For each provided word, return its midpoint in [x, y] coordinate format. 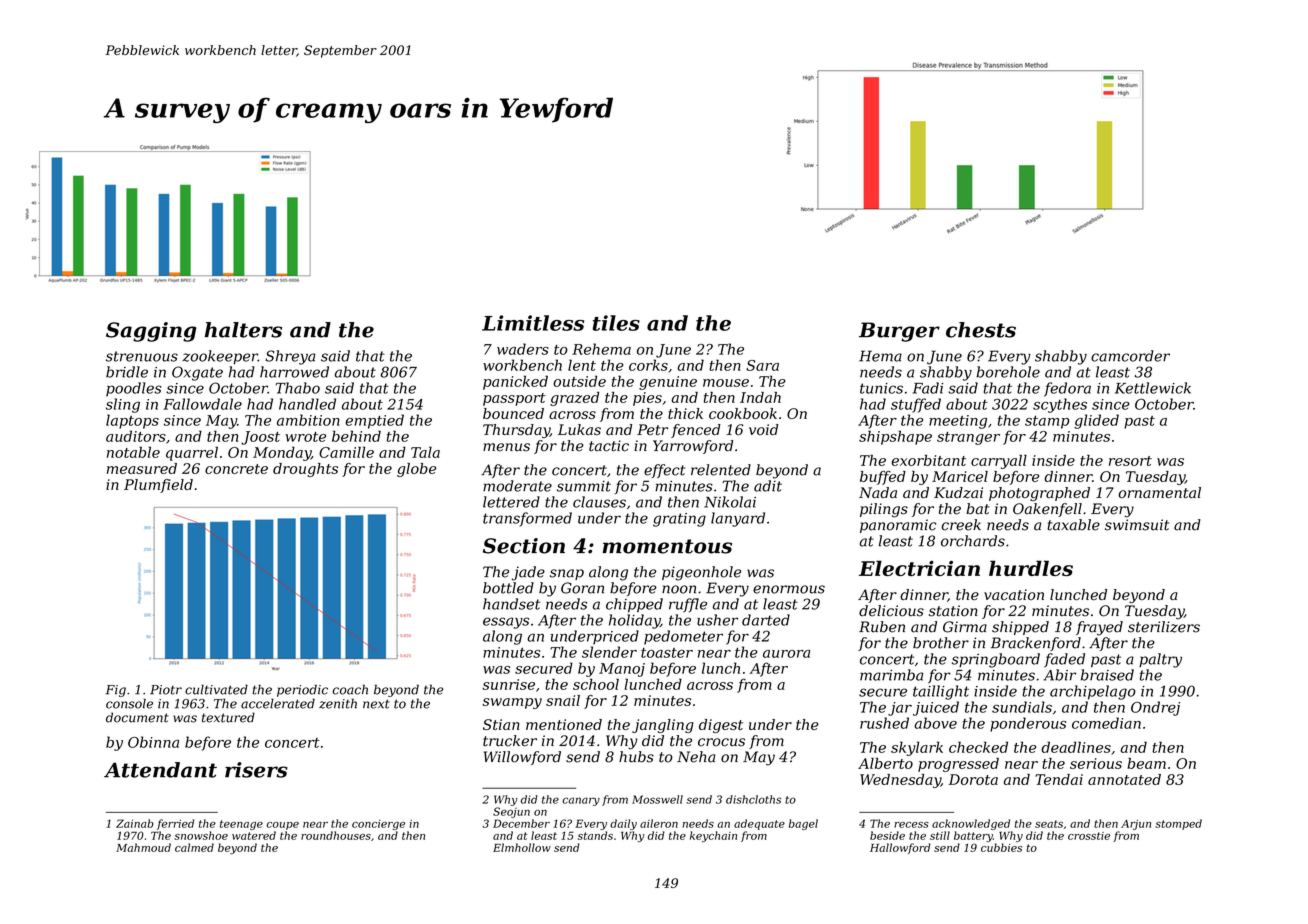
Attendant [160, 770]
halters [243, 330]
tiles [616, 323]
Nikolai [730, 502]
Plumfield [158, 486]
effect [664, 471]
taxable [1073, 525]
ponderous [1028, 724]
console [129, 703]
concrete [236, 469]
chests [981, 330]
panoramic [898, 526]
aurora [786, 654]
